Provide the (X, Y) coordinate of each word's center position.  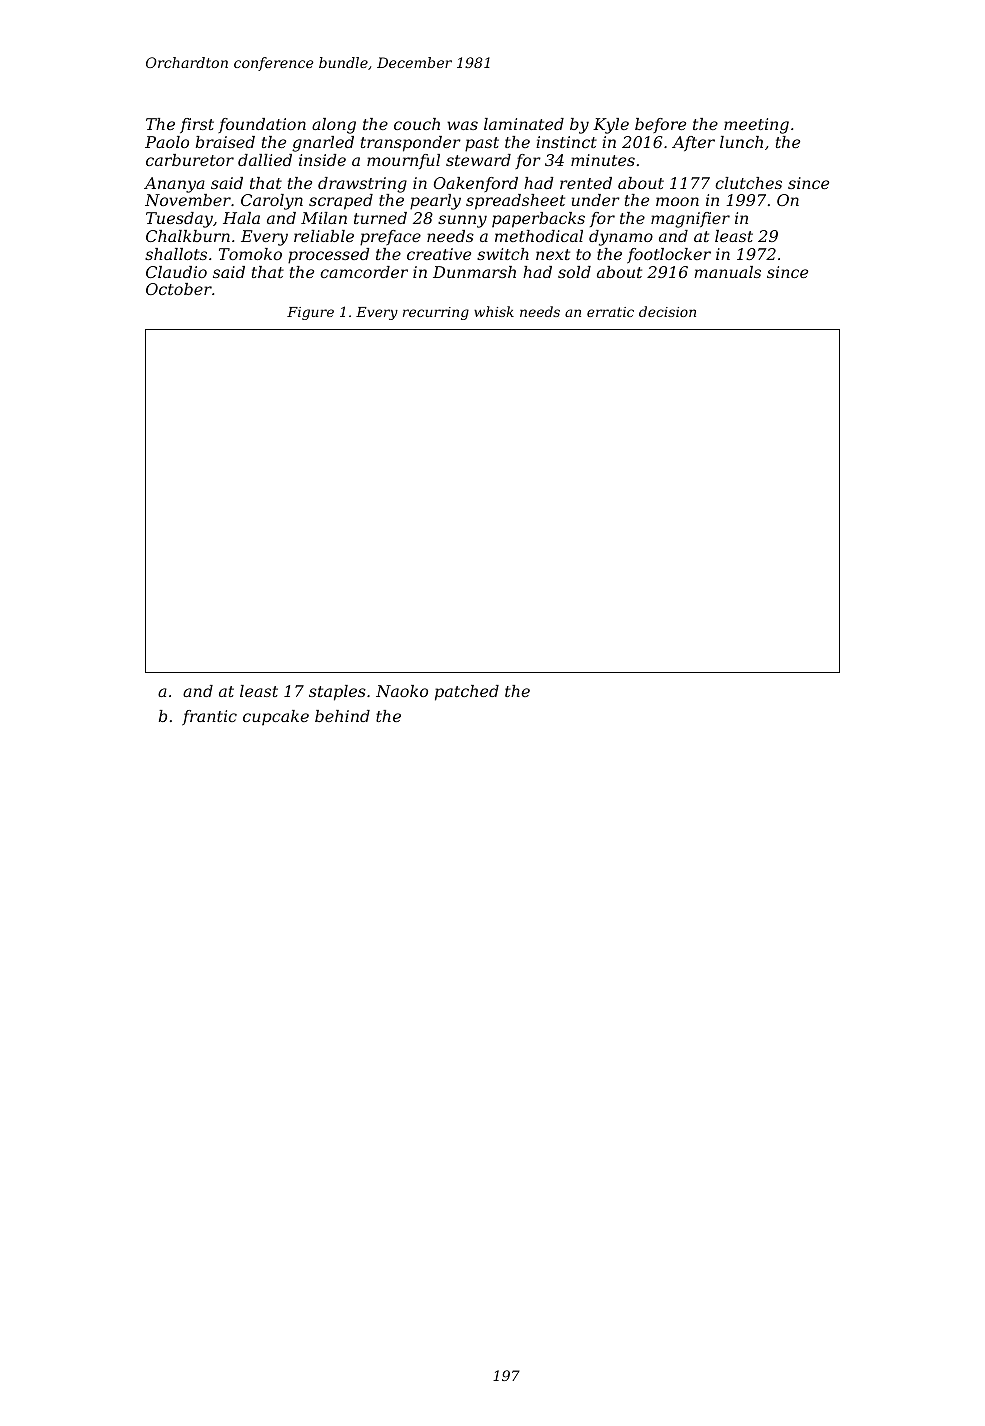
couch (417, 124)
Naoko (402, 691)
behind (342, 716)
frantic (209, 718)
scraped (341, 202)
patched (467, 693)
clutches (748, 183)
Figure (310, 313)
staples (337, 693)
